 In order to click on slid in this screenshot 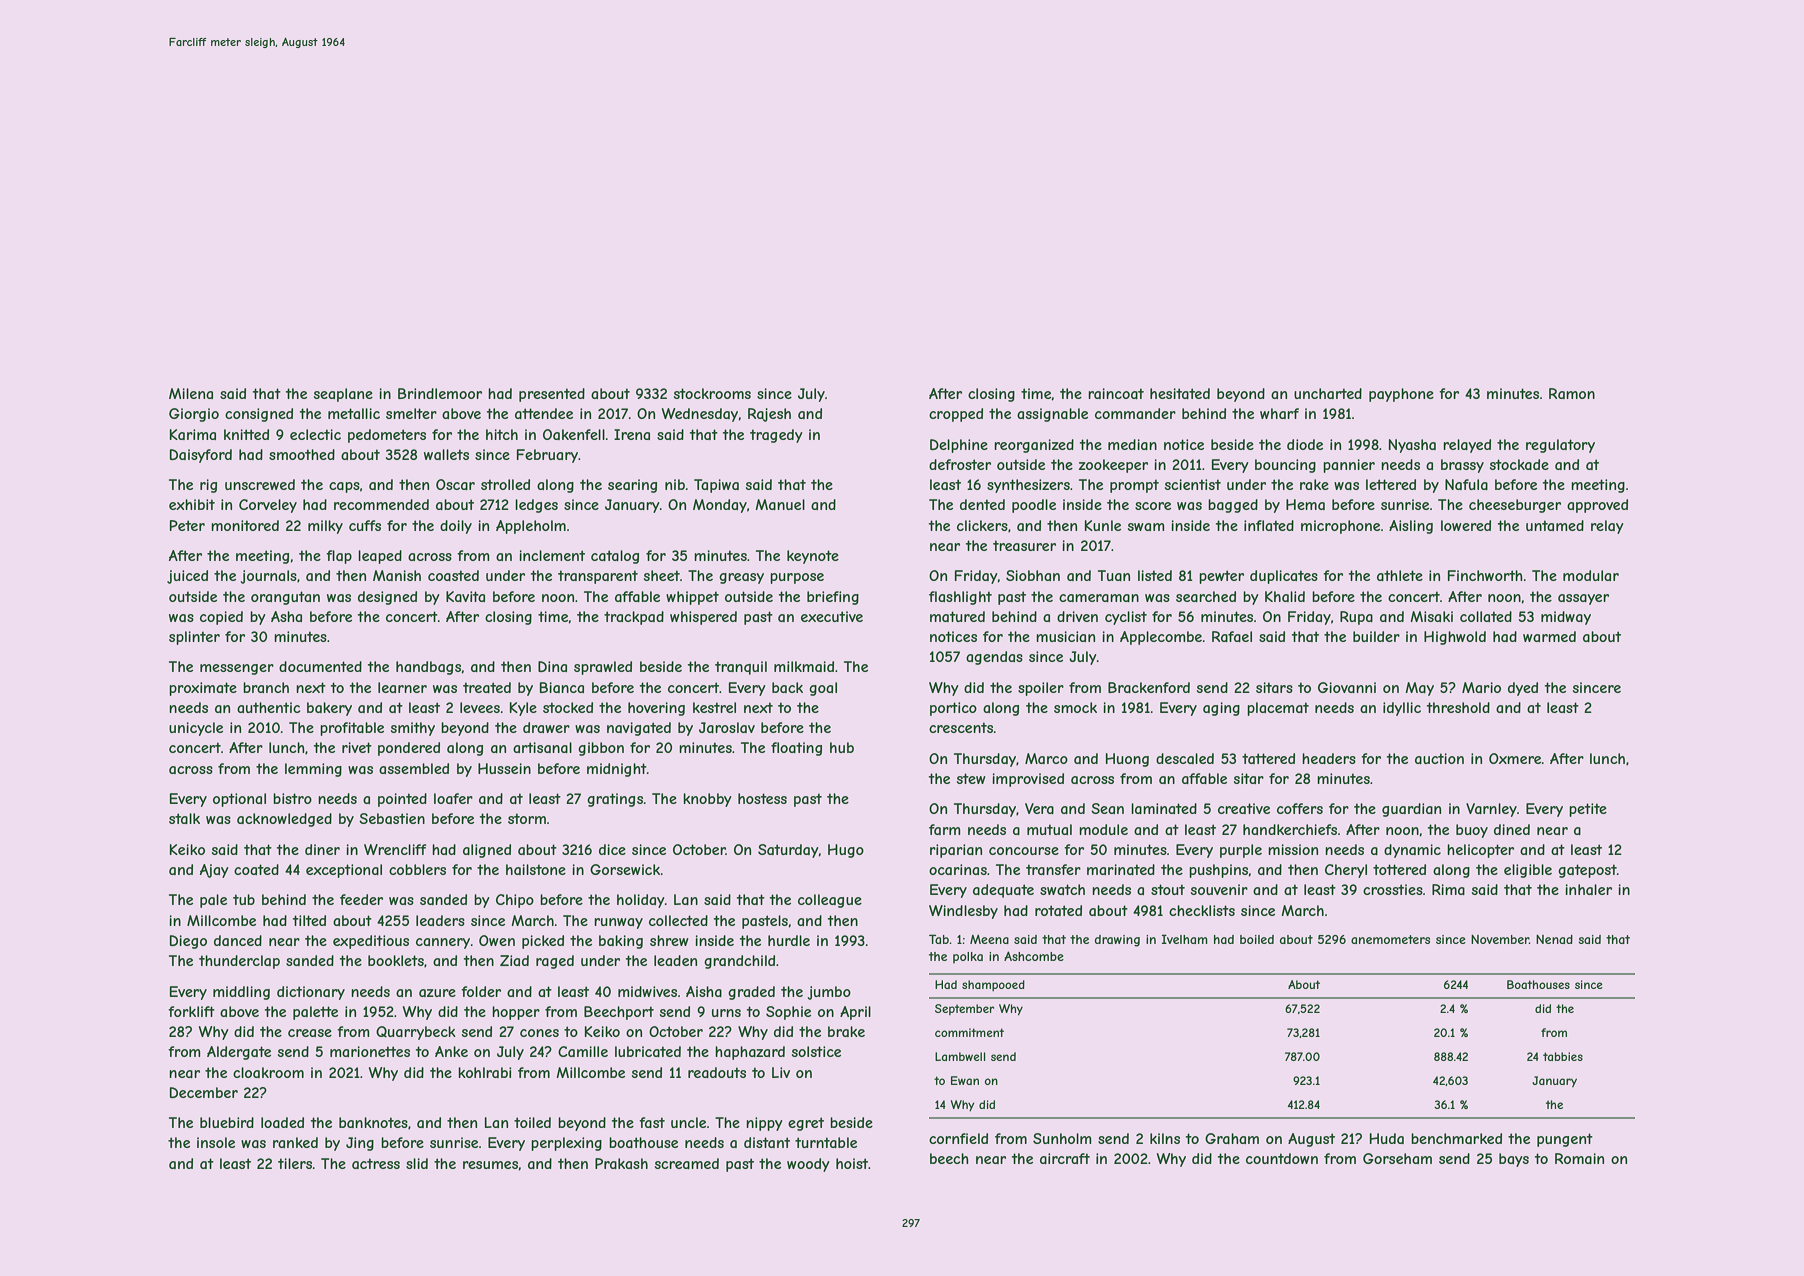, I will do `click(417, 1163)`.
